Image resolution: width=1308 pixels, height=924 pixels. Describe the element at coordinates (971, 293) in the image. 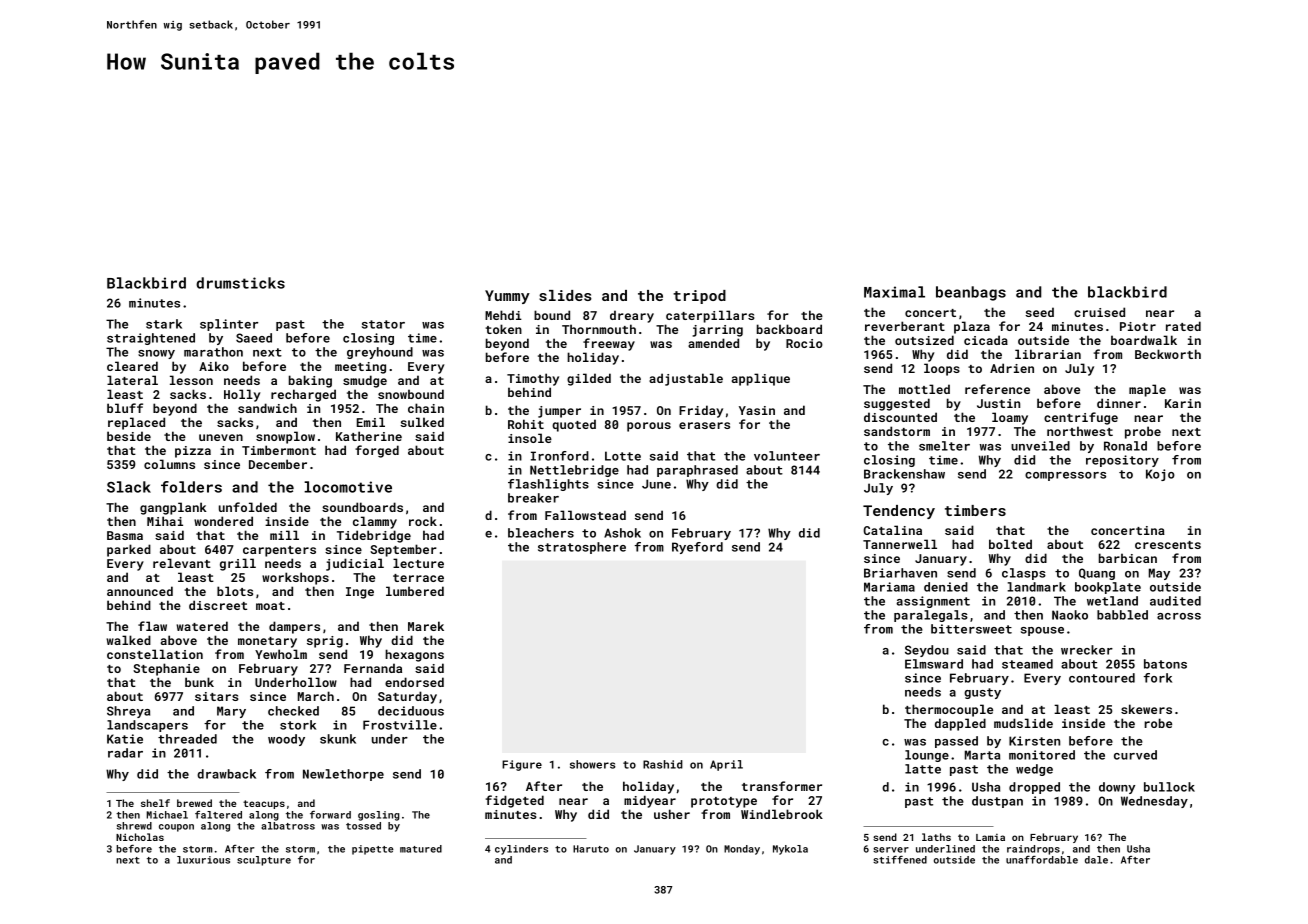

I see `beanbags` at that location.
